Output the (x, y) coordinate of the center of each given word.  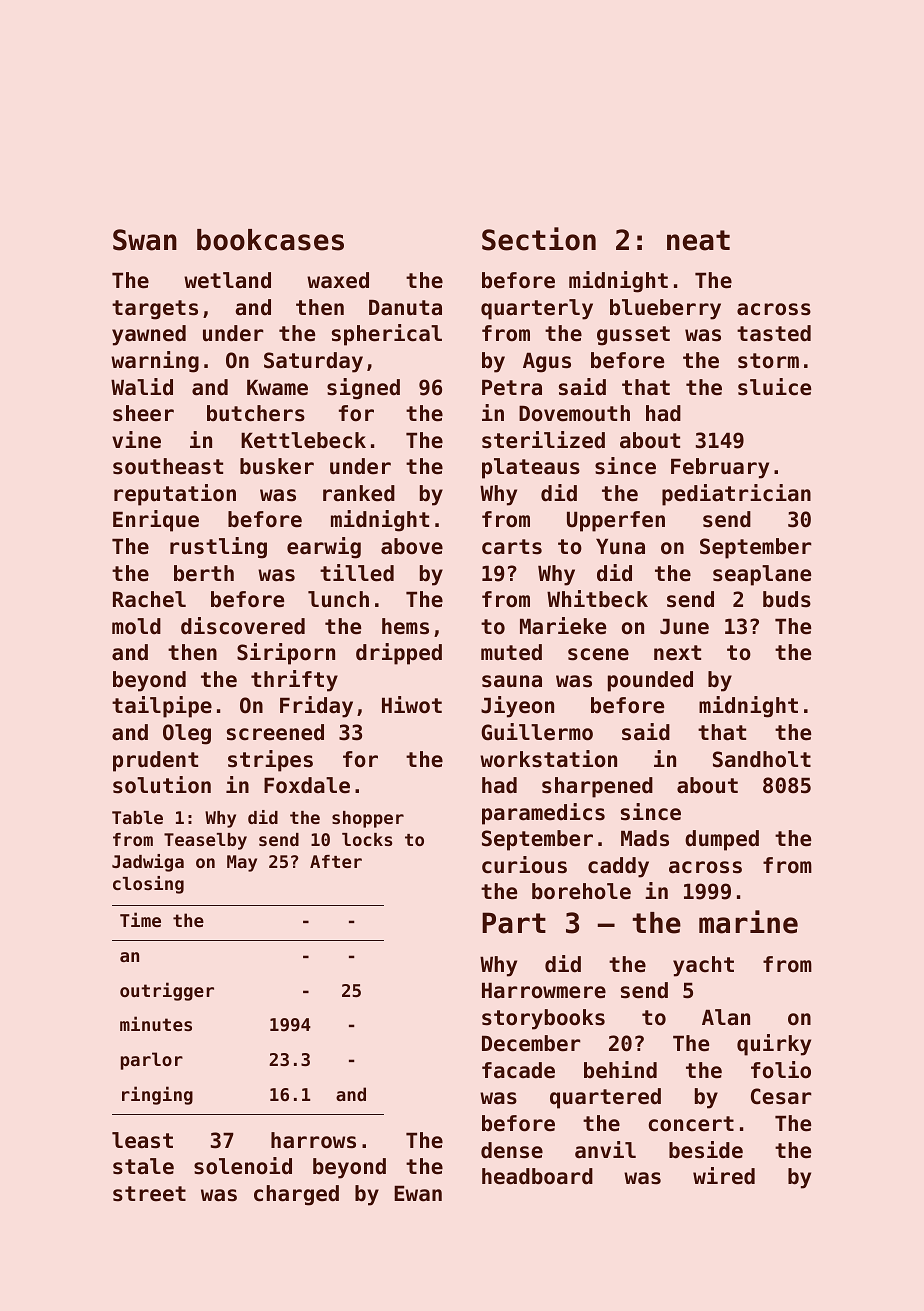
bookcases (270, 240)
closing (148, 885)
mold (136, 626)
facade (518, 1070)
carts (512, 547)
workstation (548, 759)
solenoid (243, 1166)
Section (539, 239)
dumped (722, 840)
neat (698, 240)
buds (787, 599)
